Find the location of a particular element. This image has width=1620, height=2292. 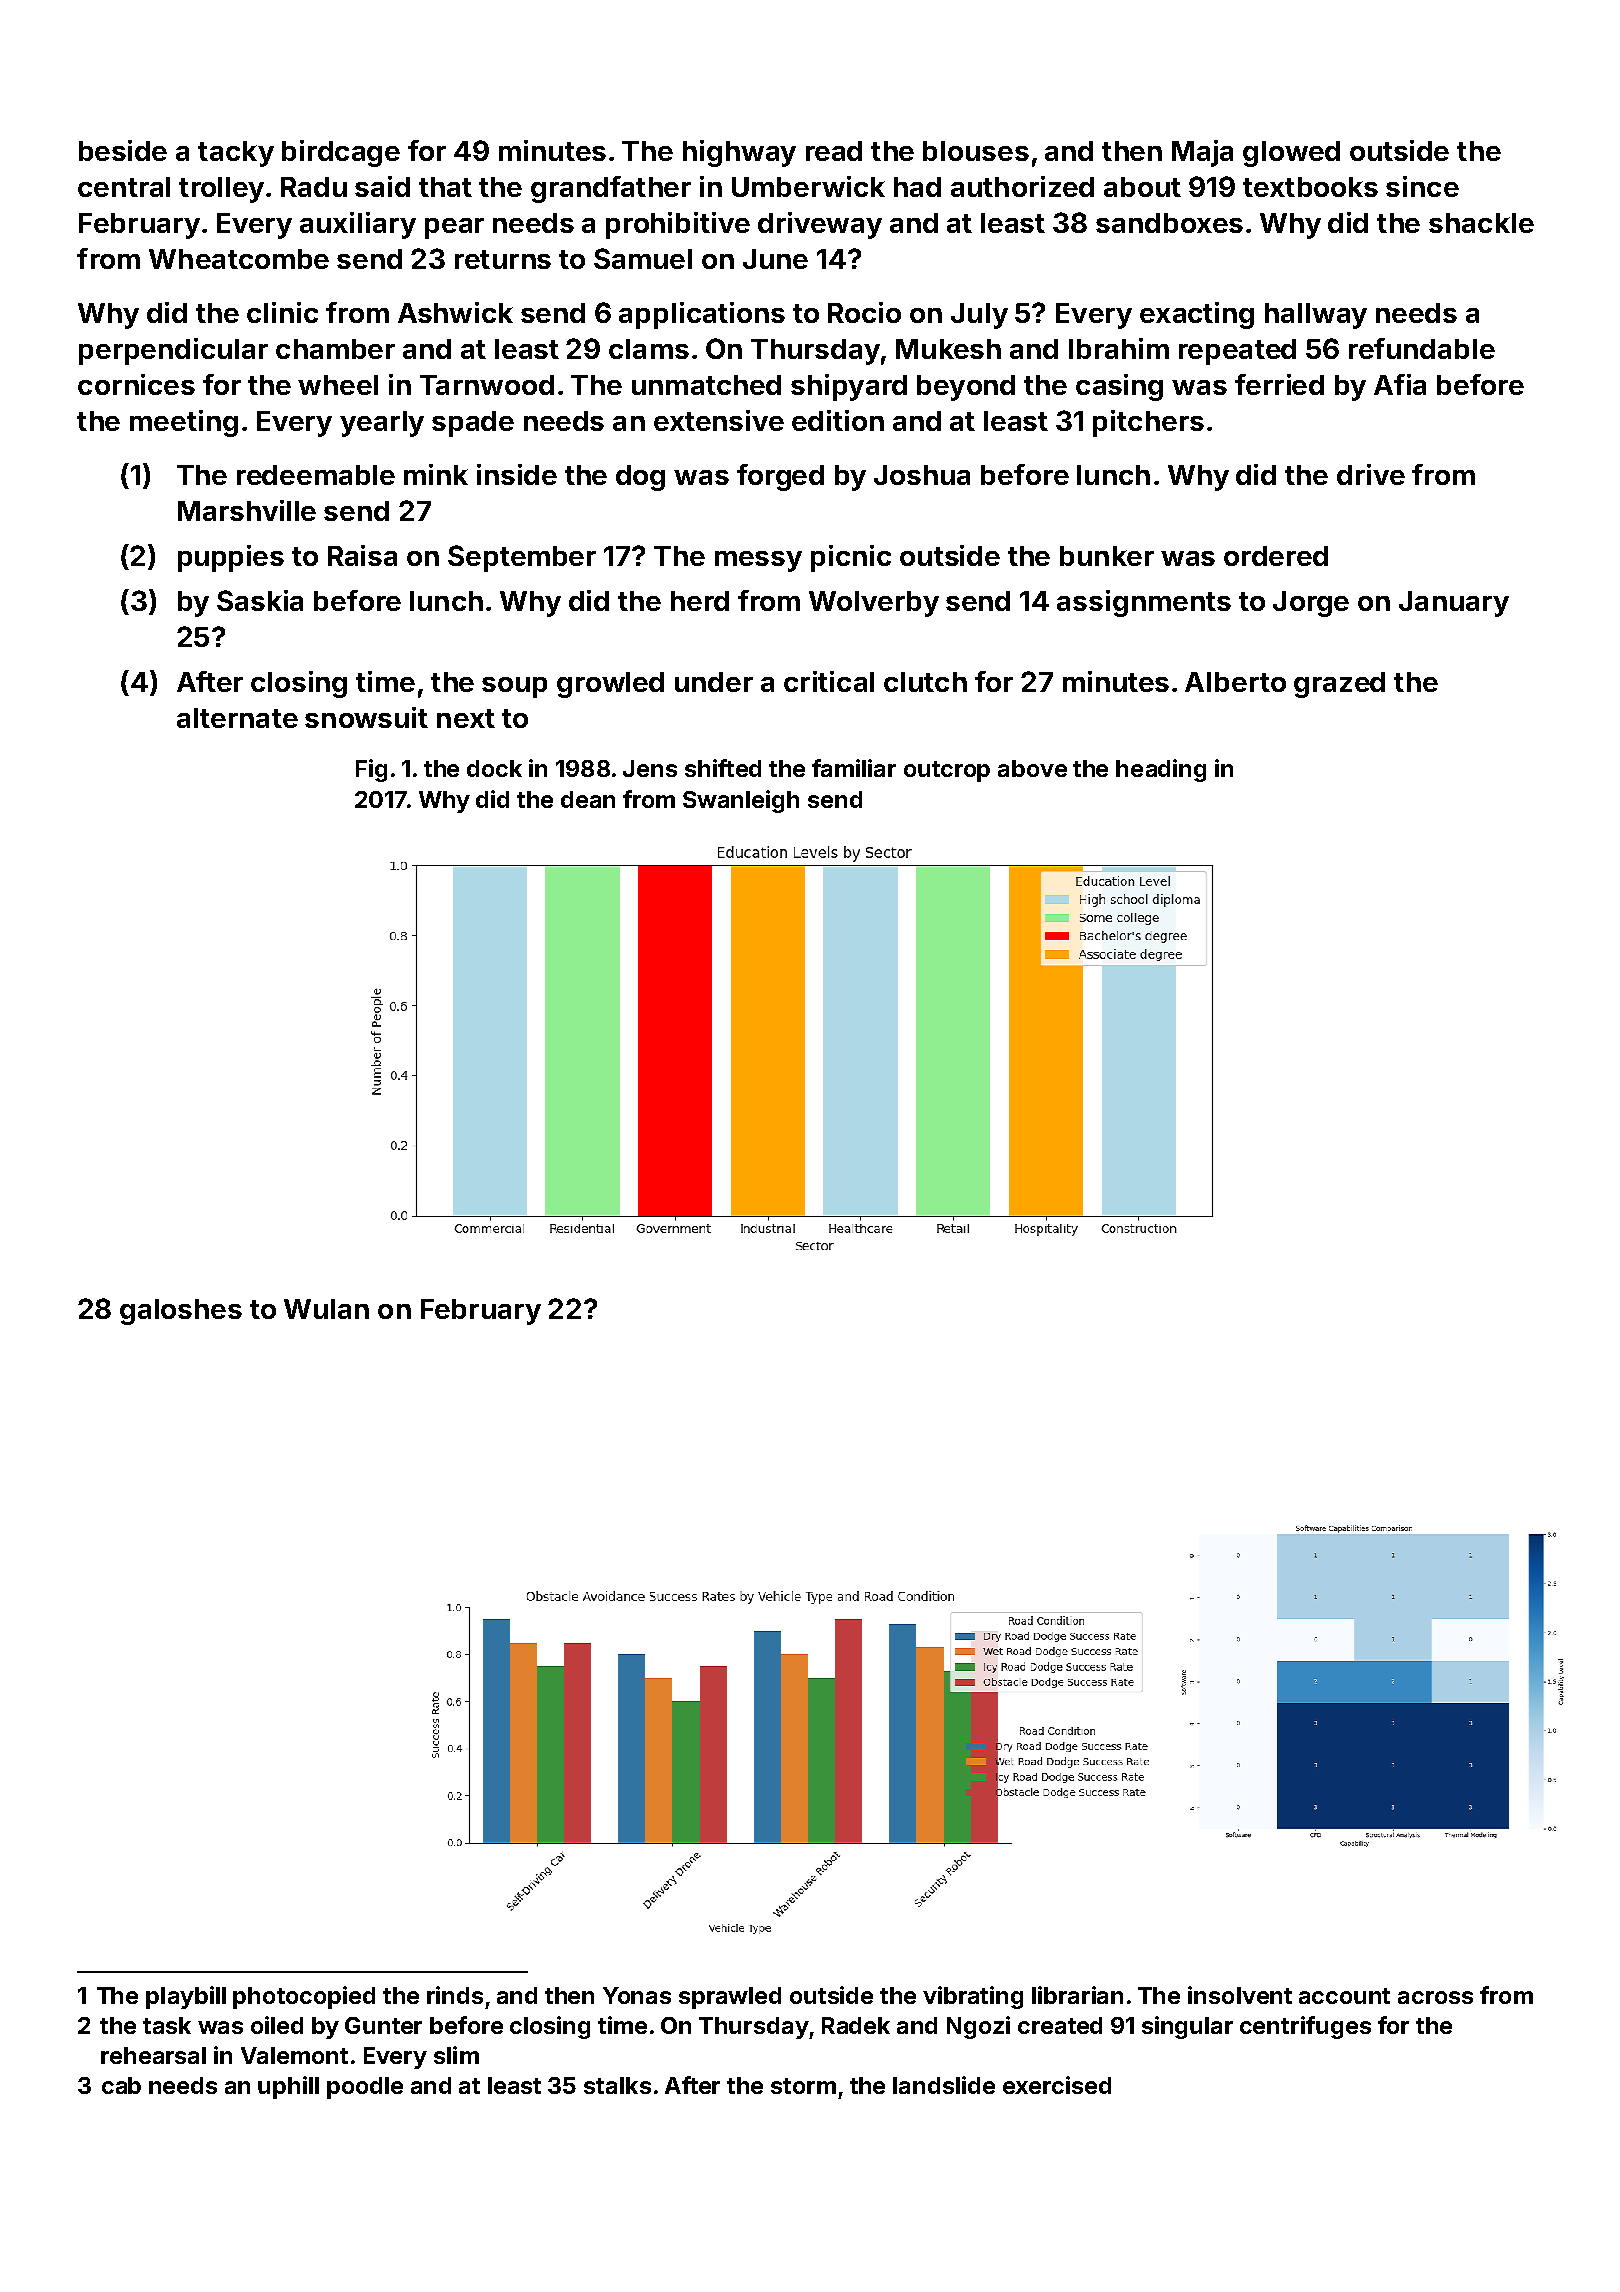

Wulan is located at coordinates (326, 1309).
